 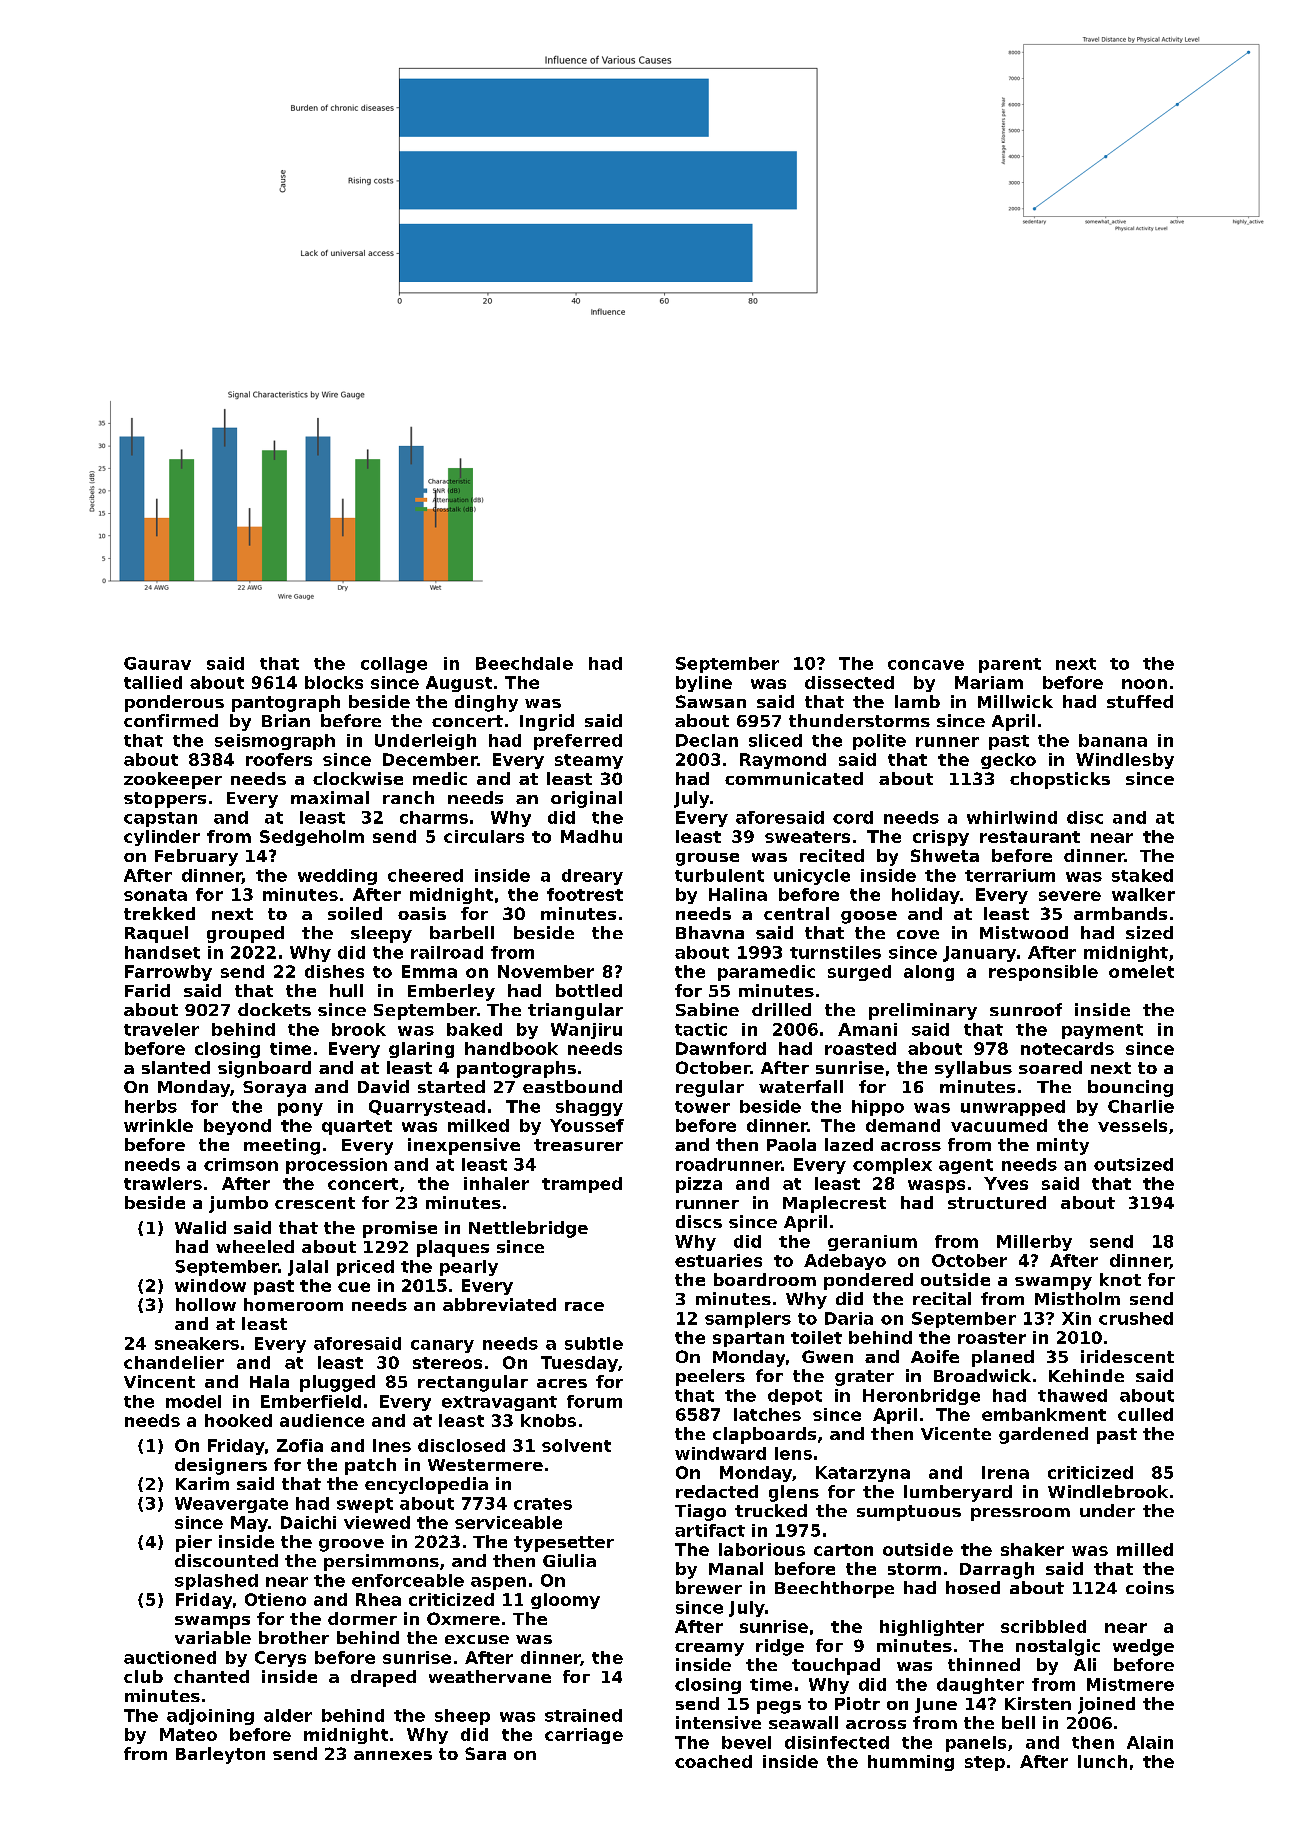 I want to click on milled, so click(x=1145, y=1549).
